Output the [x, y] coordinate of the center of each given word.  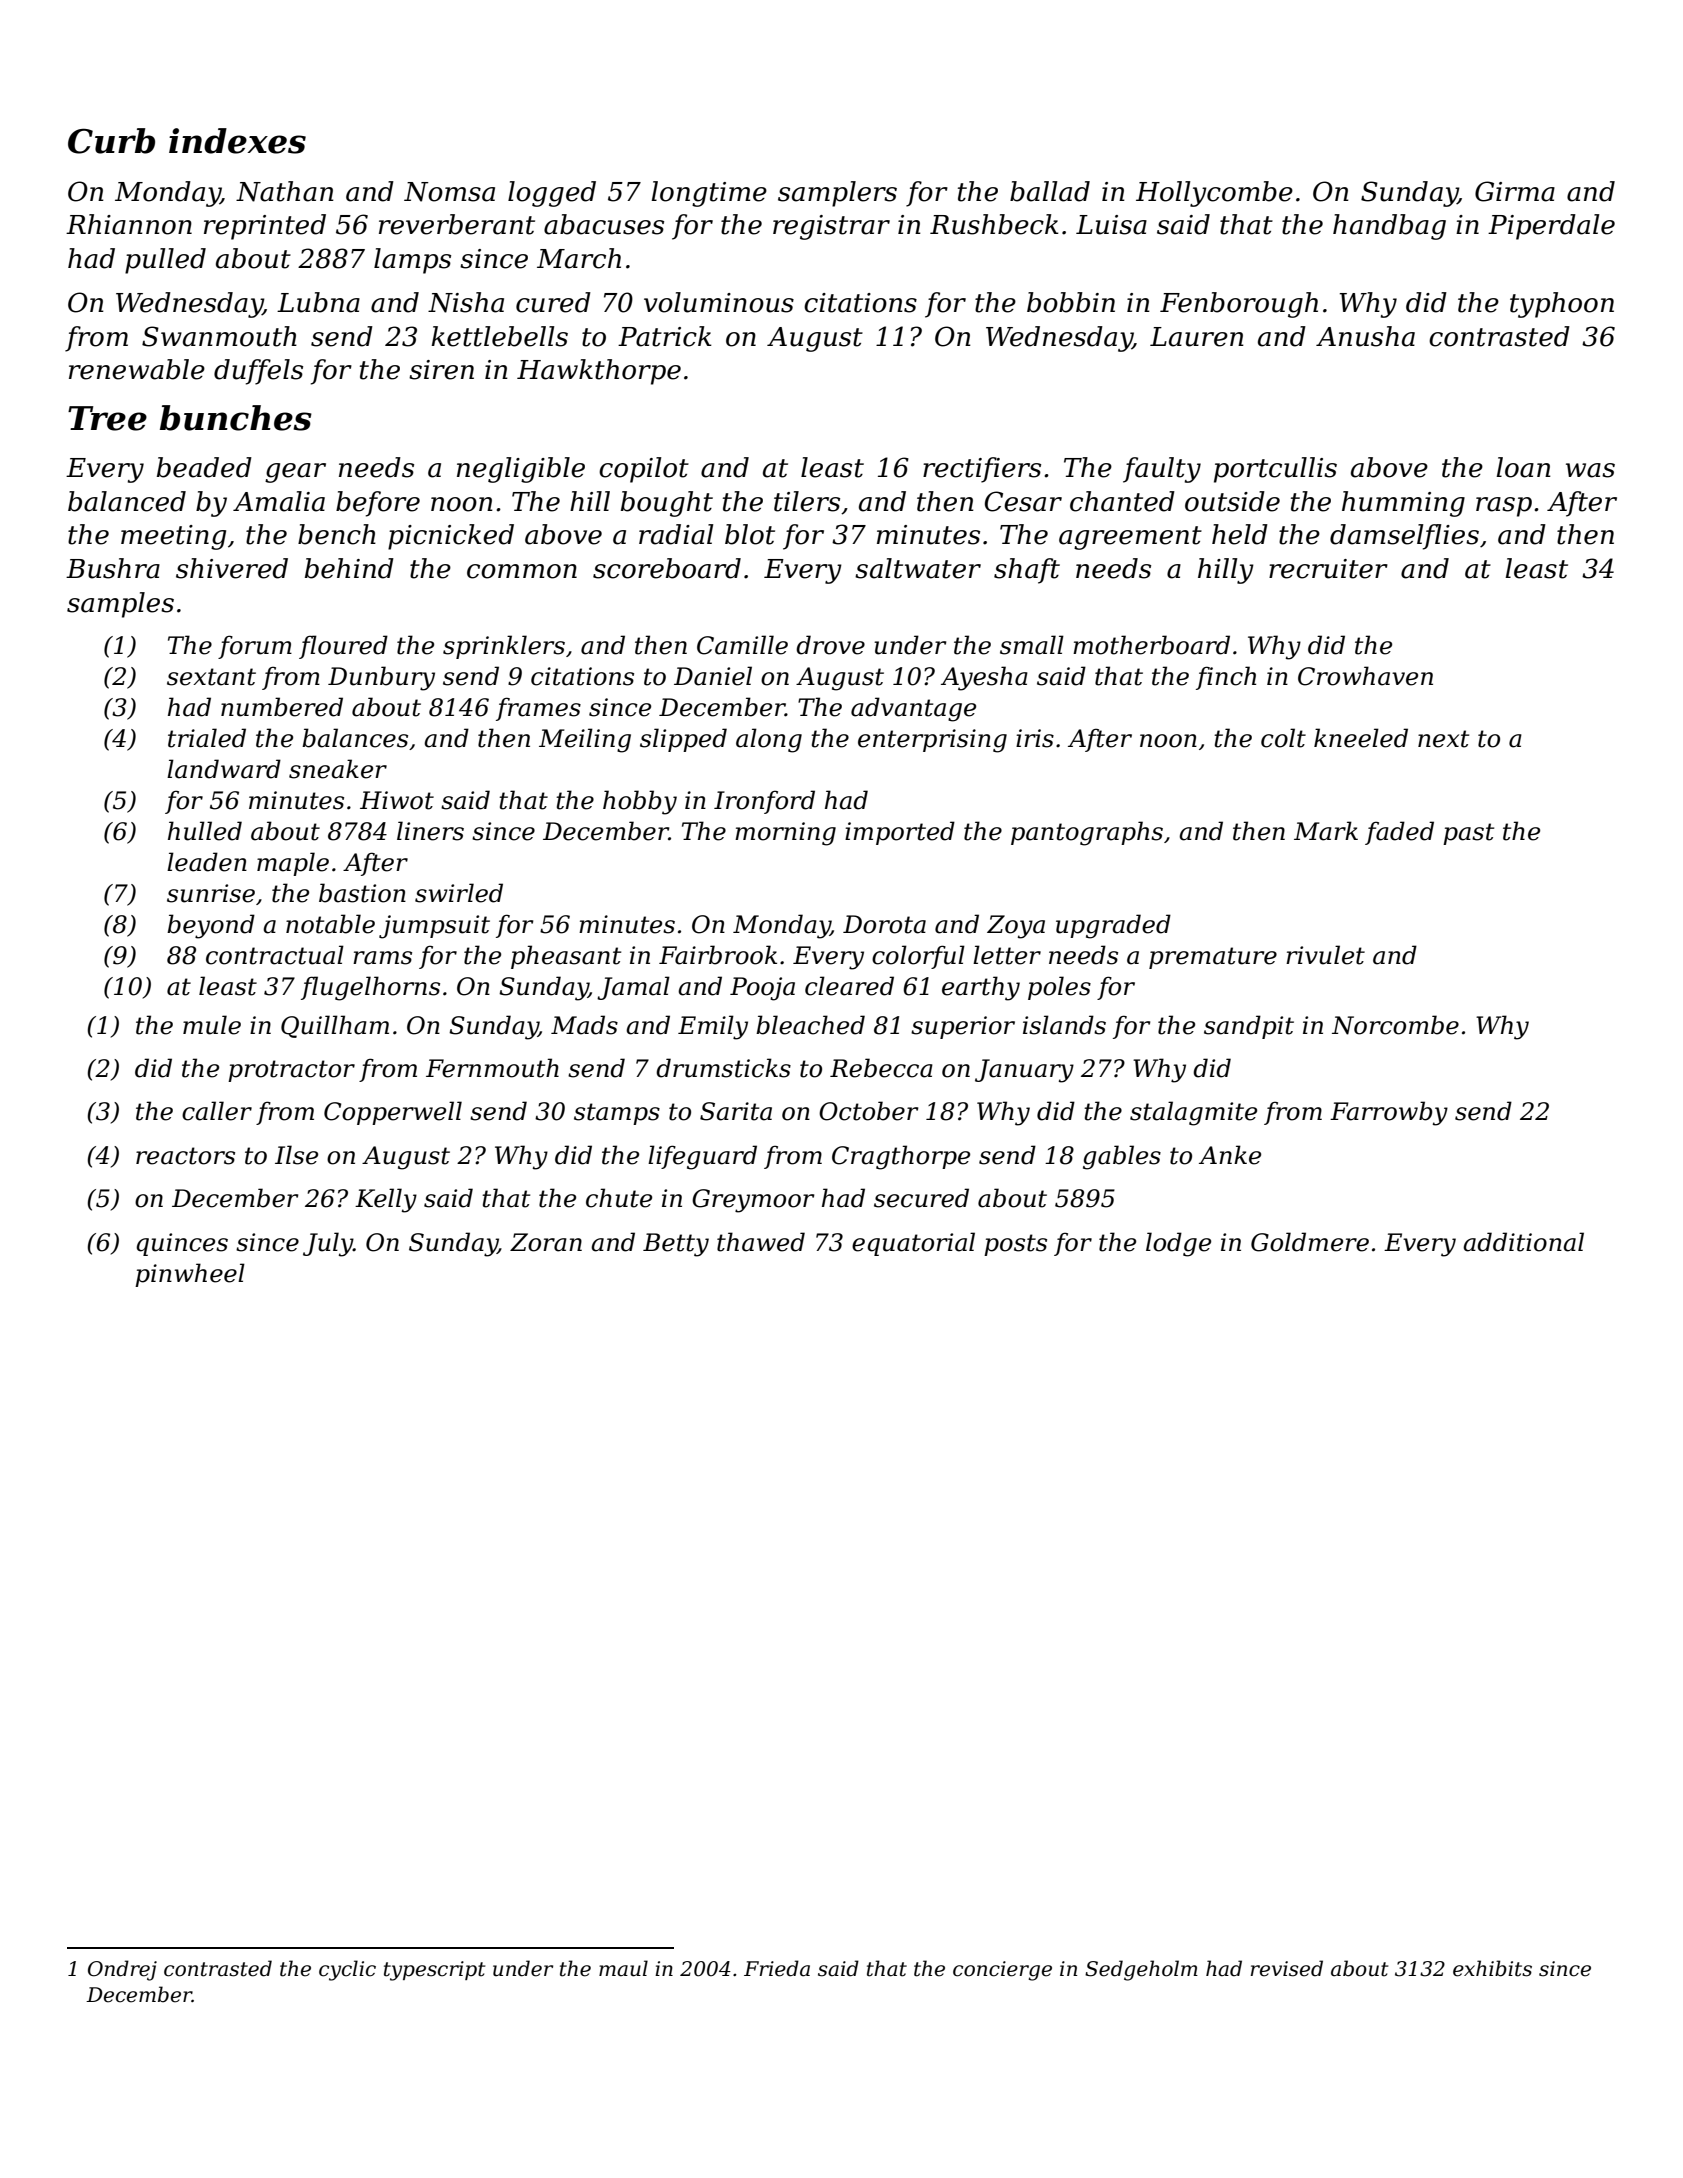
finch [1226, 678]
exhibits [1492, 1968]
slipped [683, 740]
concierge [1002, 1971]
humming [1403, 504]
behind [349, 568]
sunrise [211, 893]
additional [1523, 1242]
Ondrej [122, 1970]
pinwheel [190, 1275]
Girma [1515, 191]
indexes [237, 141]
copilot [644, 470]
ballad [1050, 191]
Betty [676, 1245]
